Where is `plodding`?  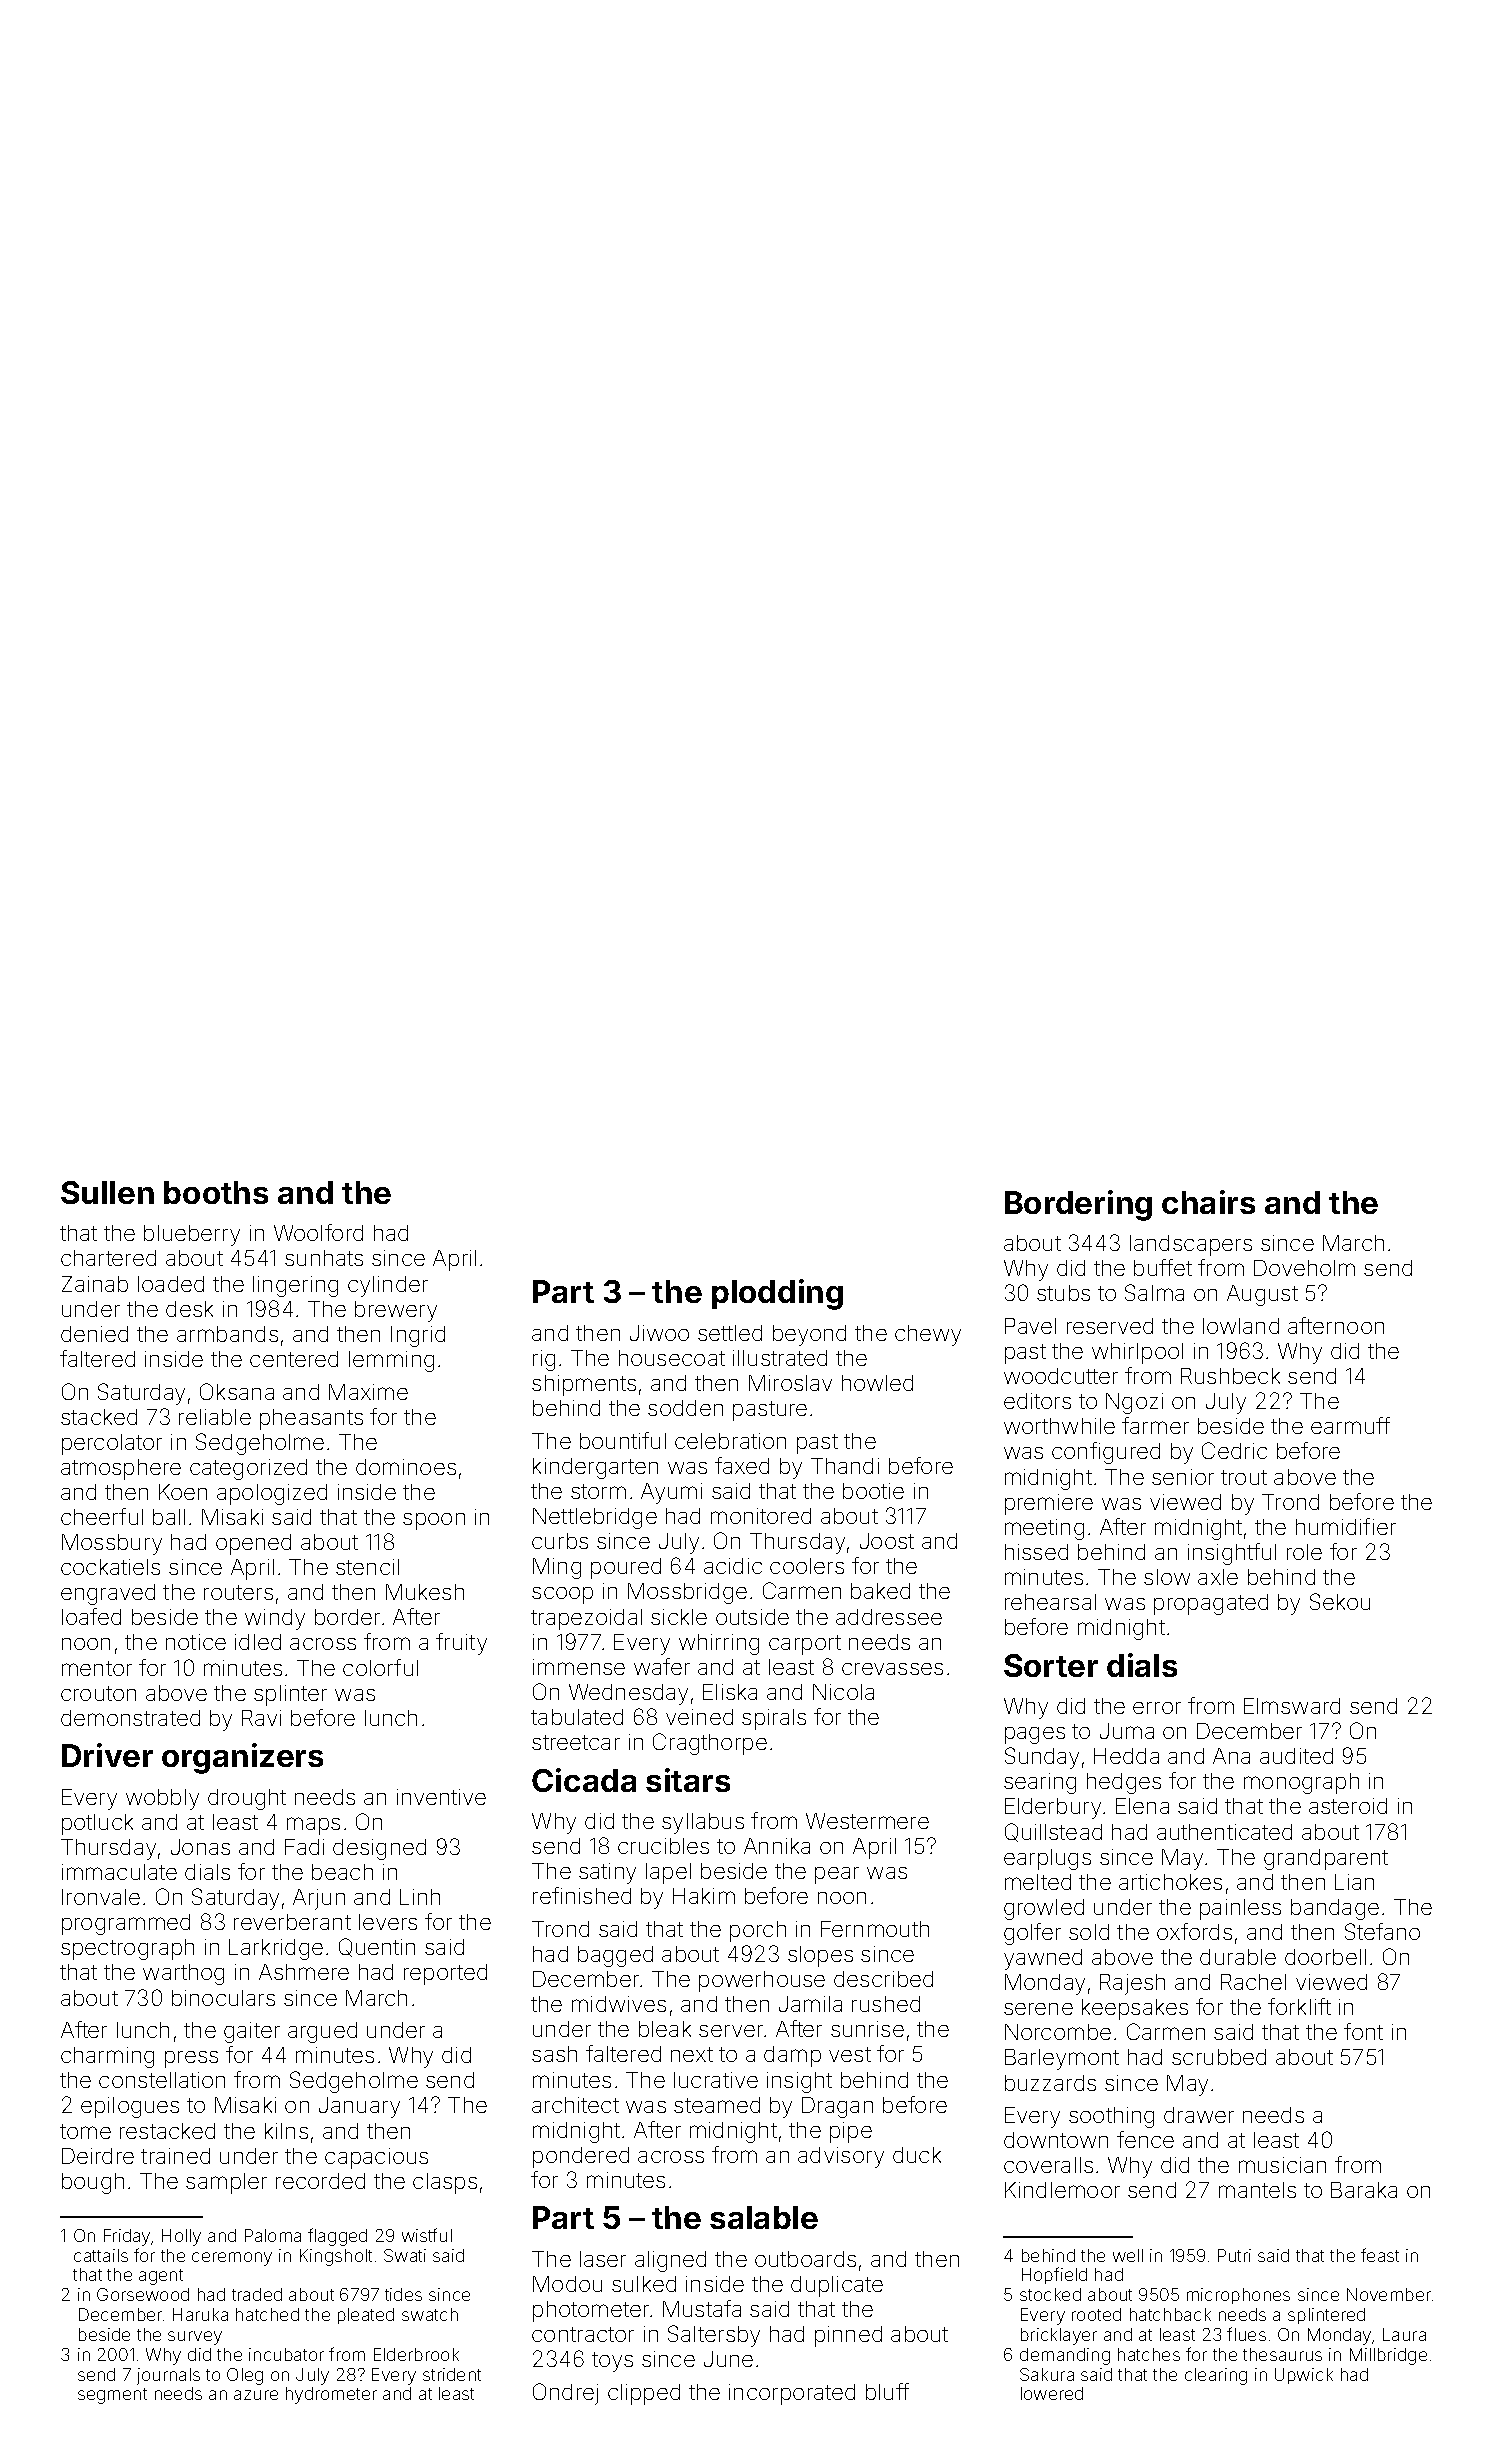 plodding is located at coordinates (777, 1294).
